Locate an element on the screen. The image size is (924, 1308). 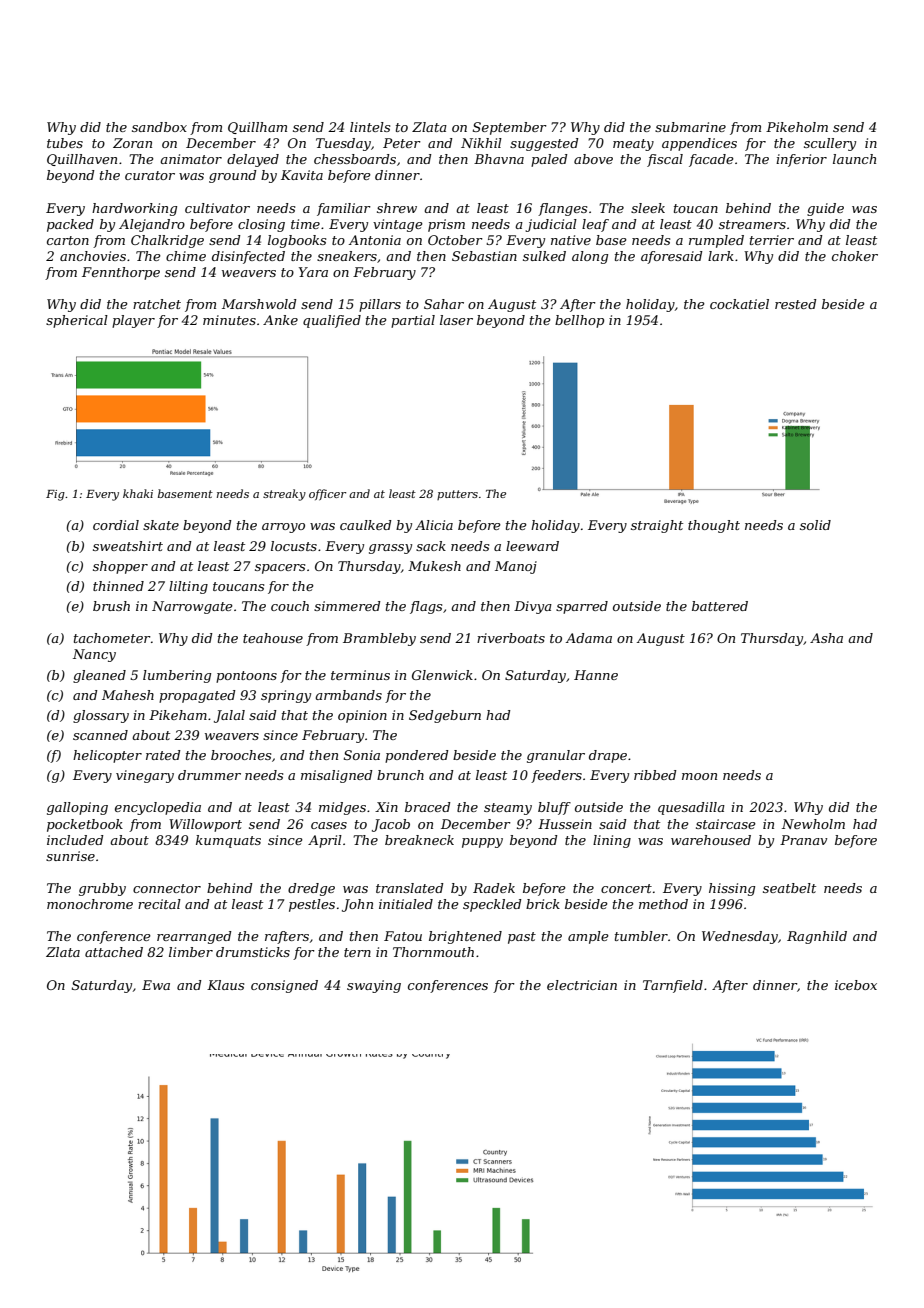
granular is located at coordinates (556, 756).
